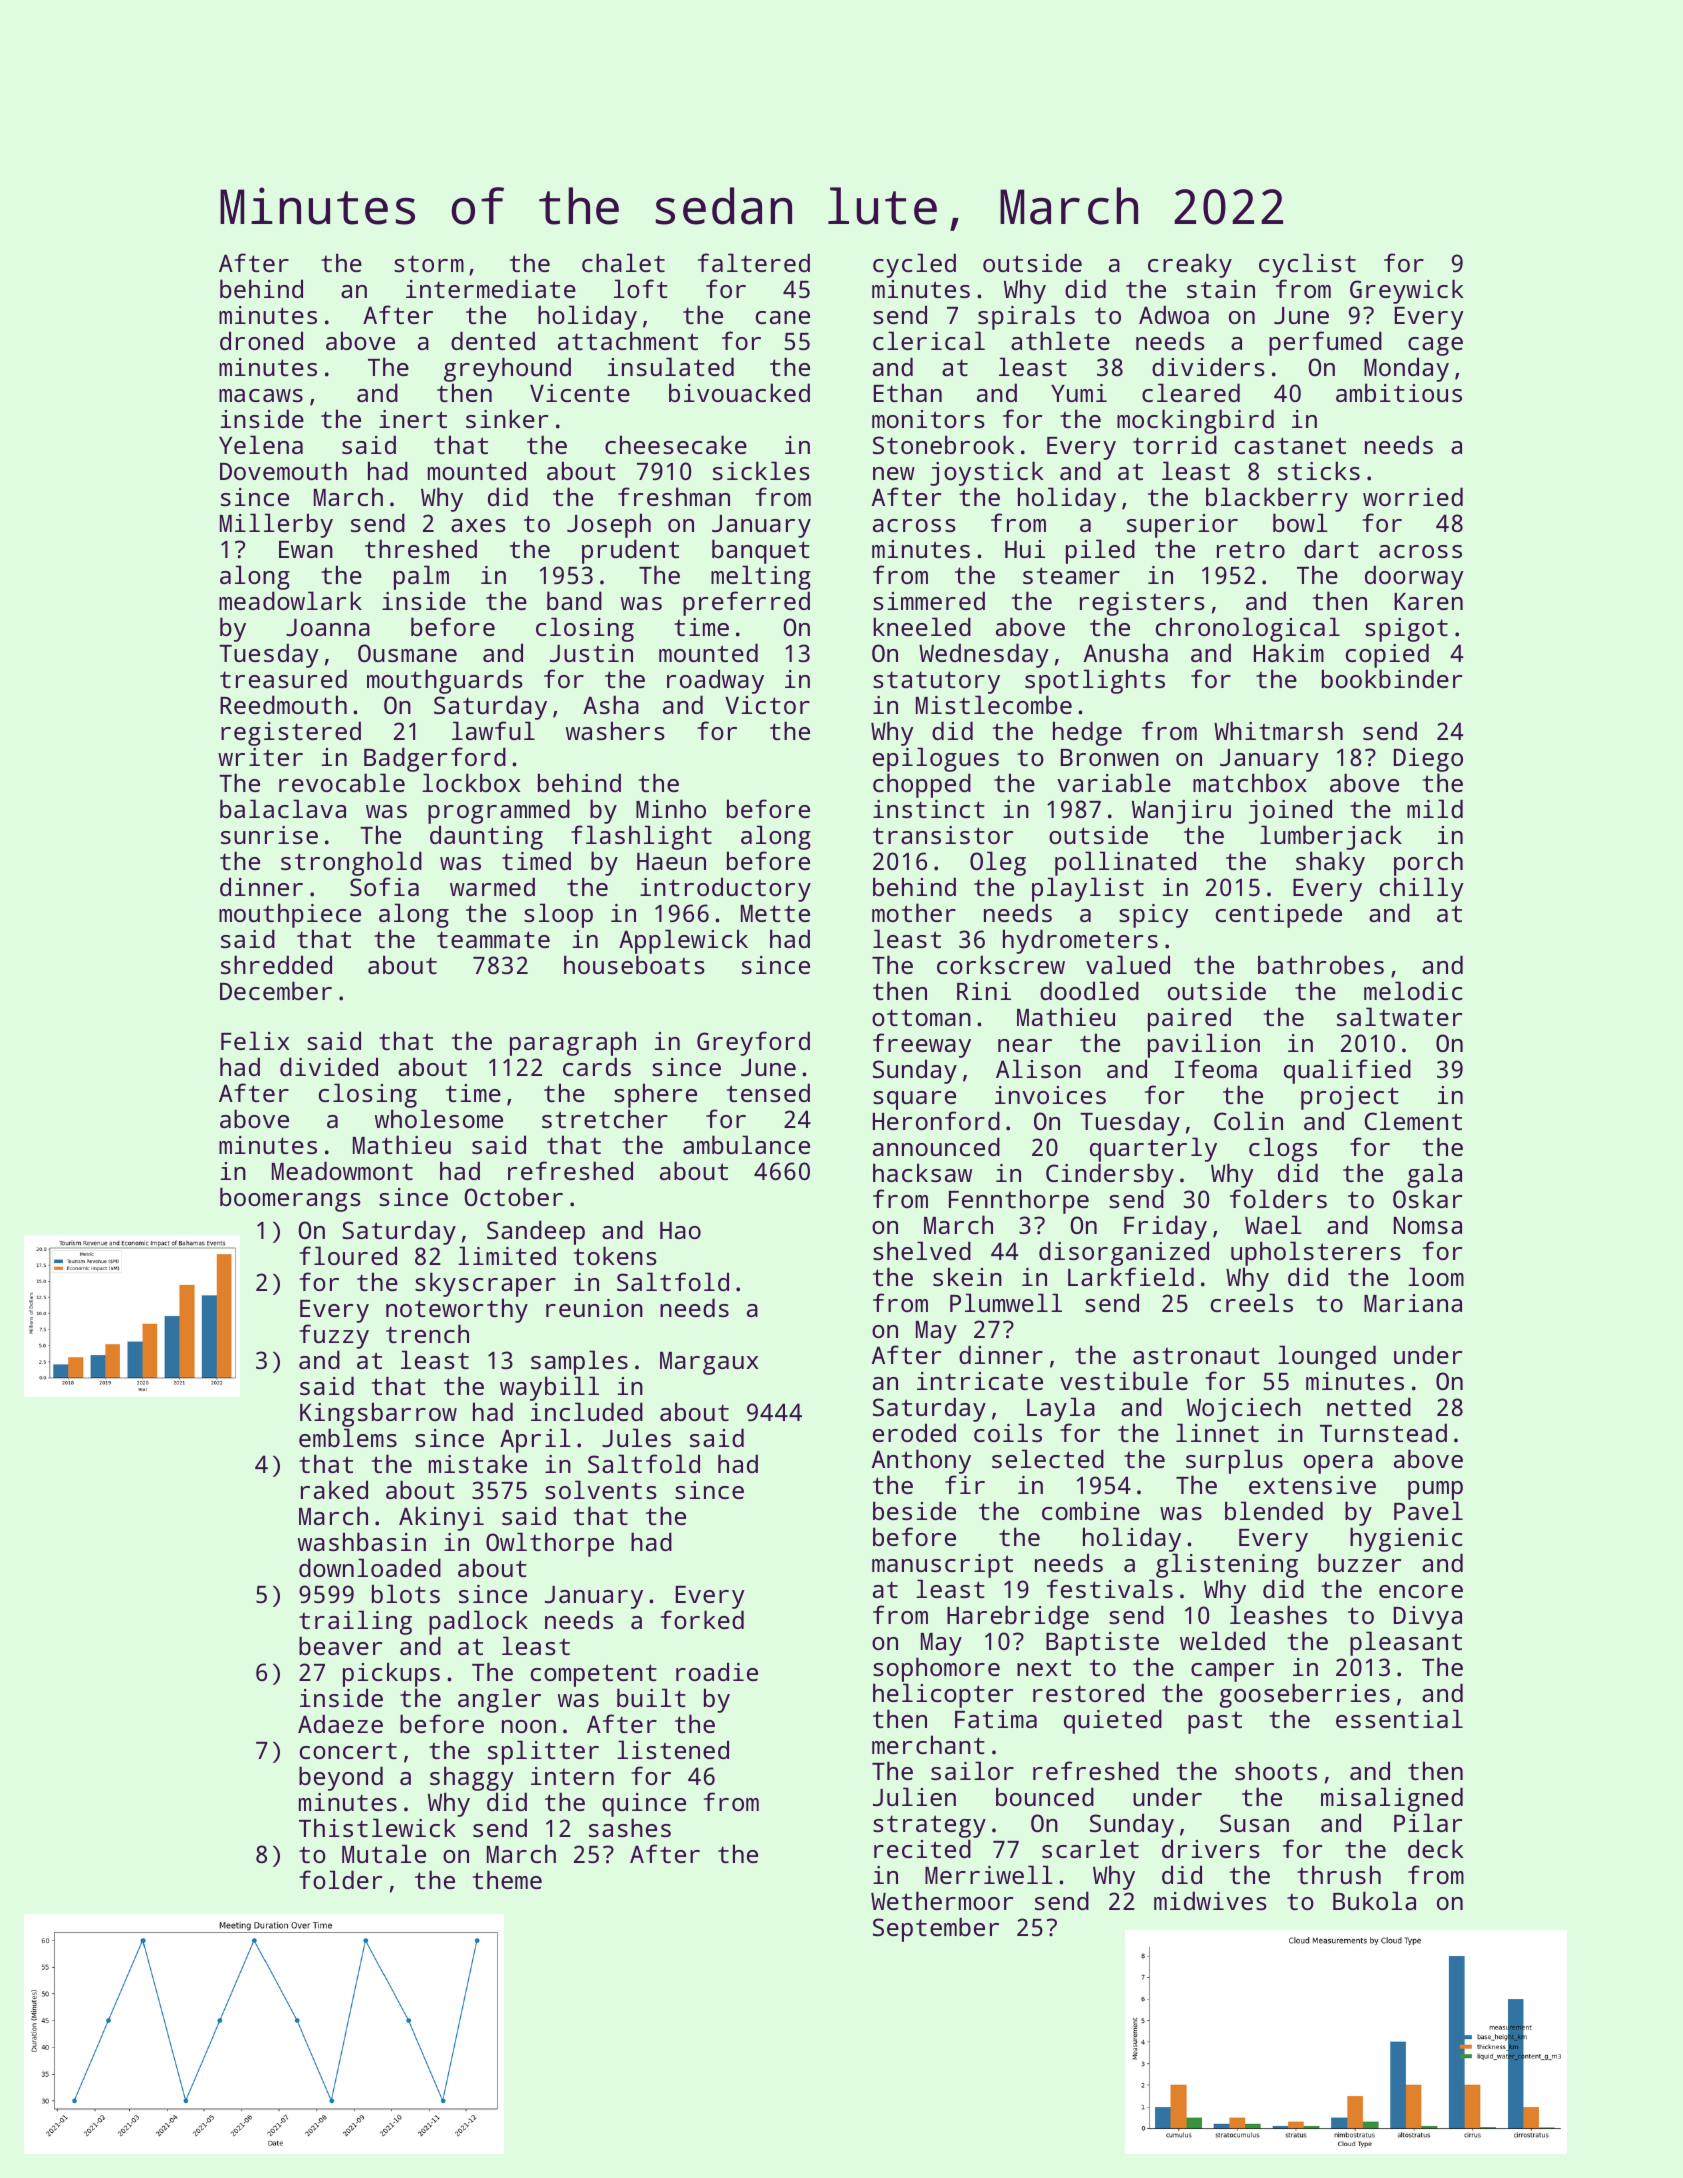 Image resolution: width=1683 pixels, height=2178 pixels. I want to click on Wethermoor, so click(942, 1900).
